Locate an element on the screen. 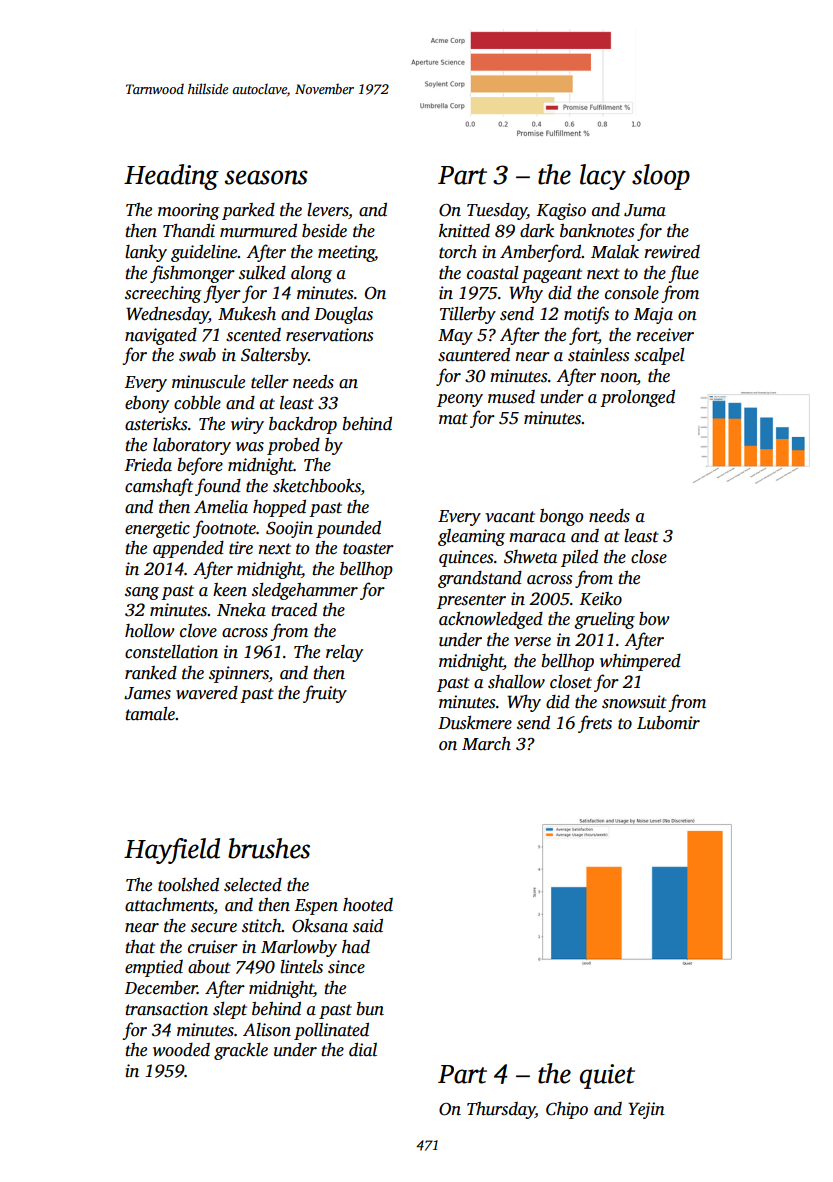 The image size is (833, 1182). quinces is located at coordinates (466, 558).
